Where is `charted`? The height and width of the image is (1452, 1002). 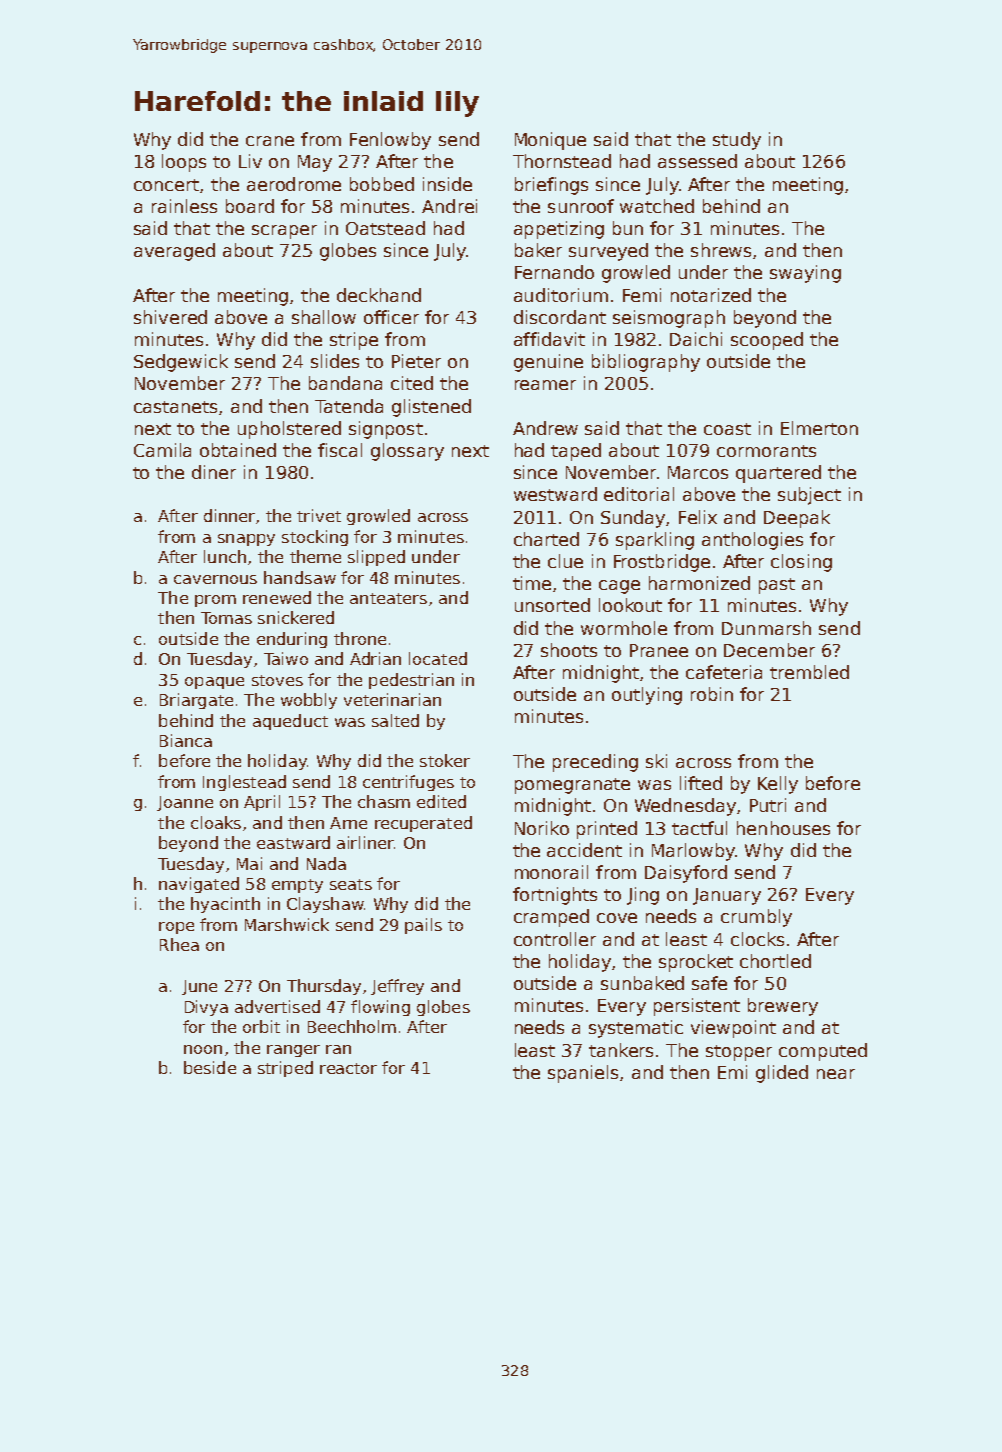 charted is located at coordinates (546, 539).
